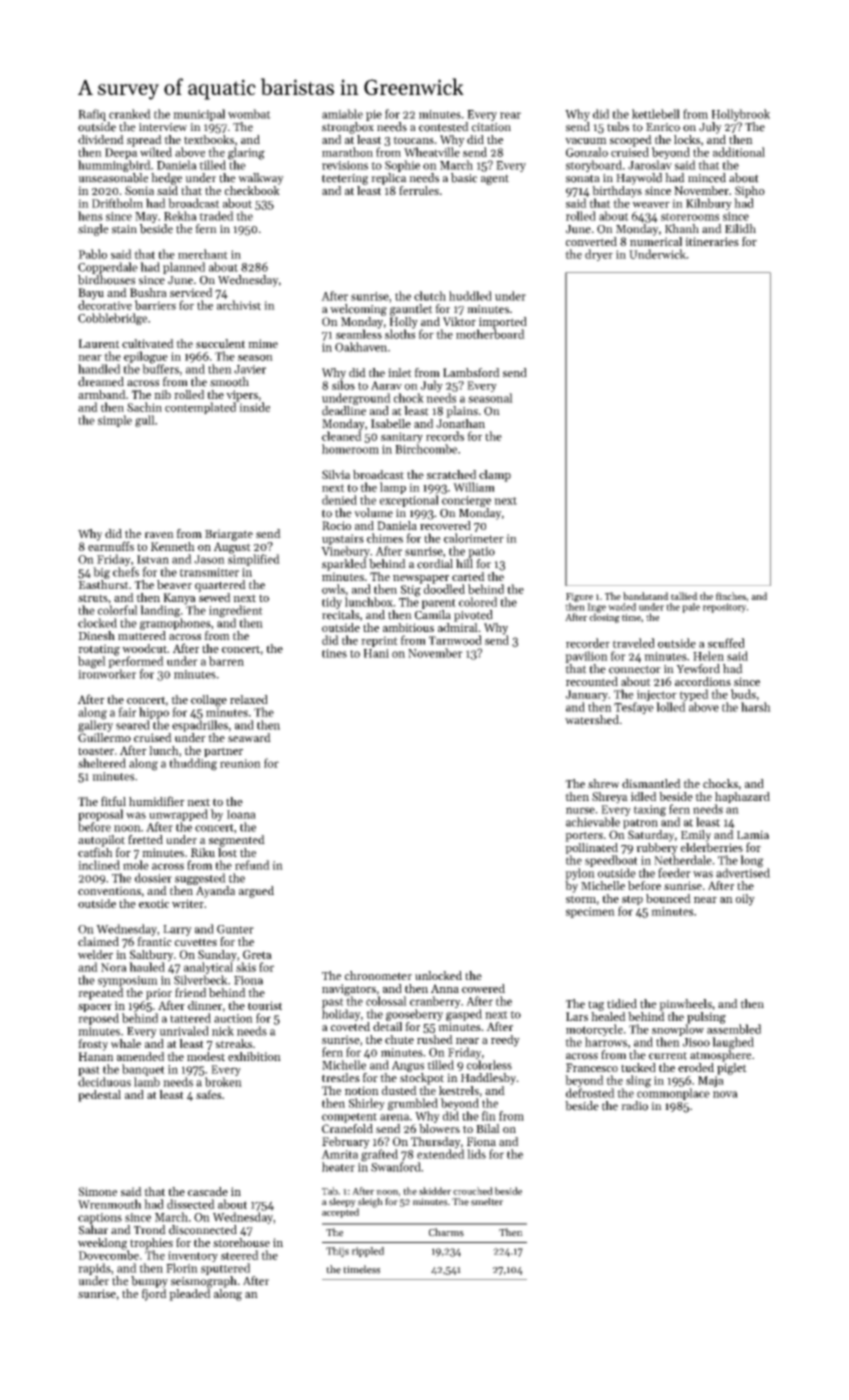 This image has width=849, height=1400. I want to click on cranked, so click(130, 114).
